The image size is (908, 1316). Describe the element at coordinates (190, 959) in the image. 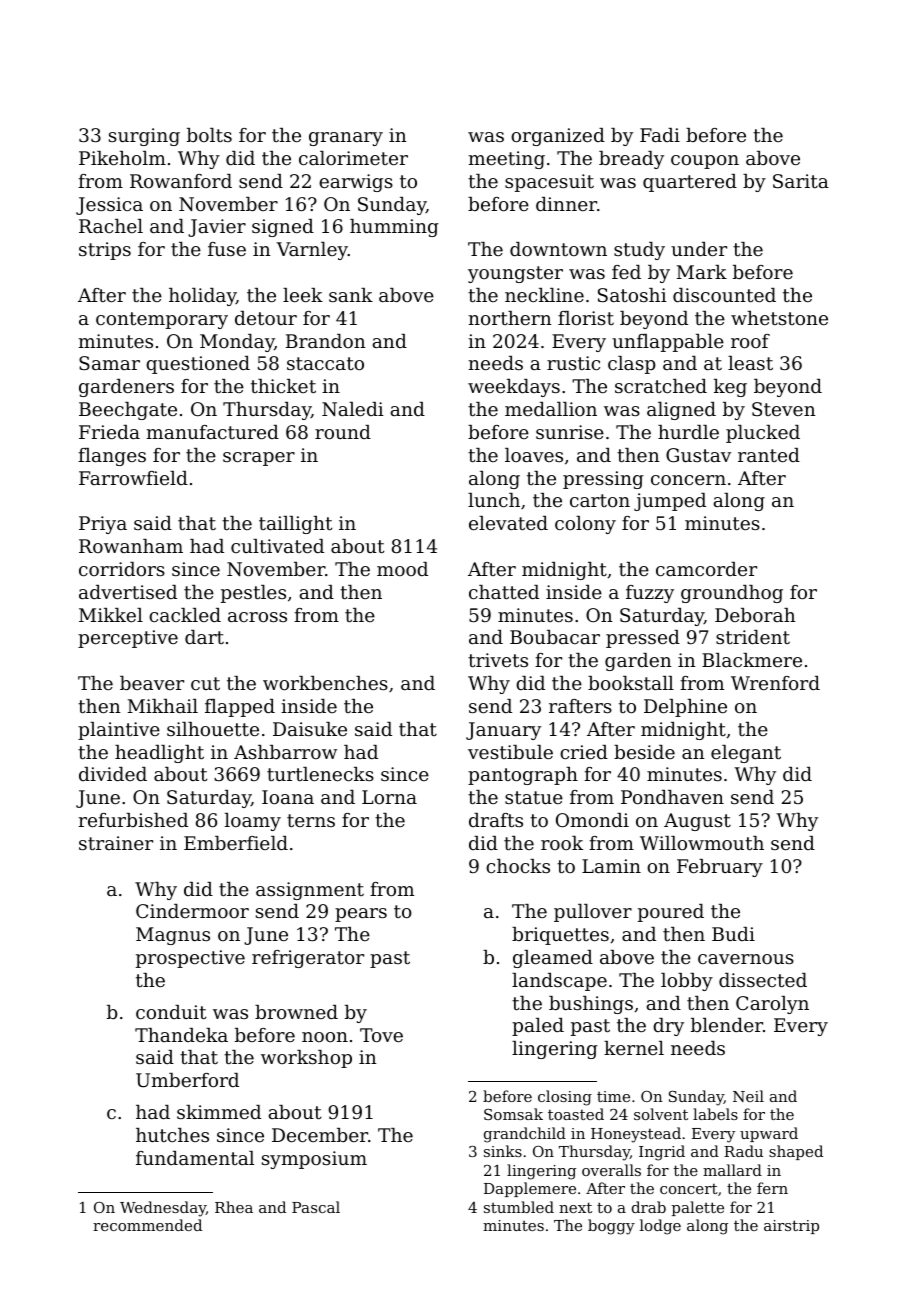

I see `prospective` at that location.
